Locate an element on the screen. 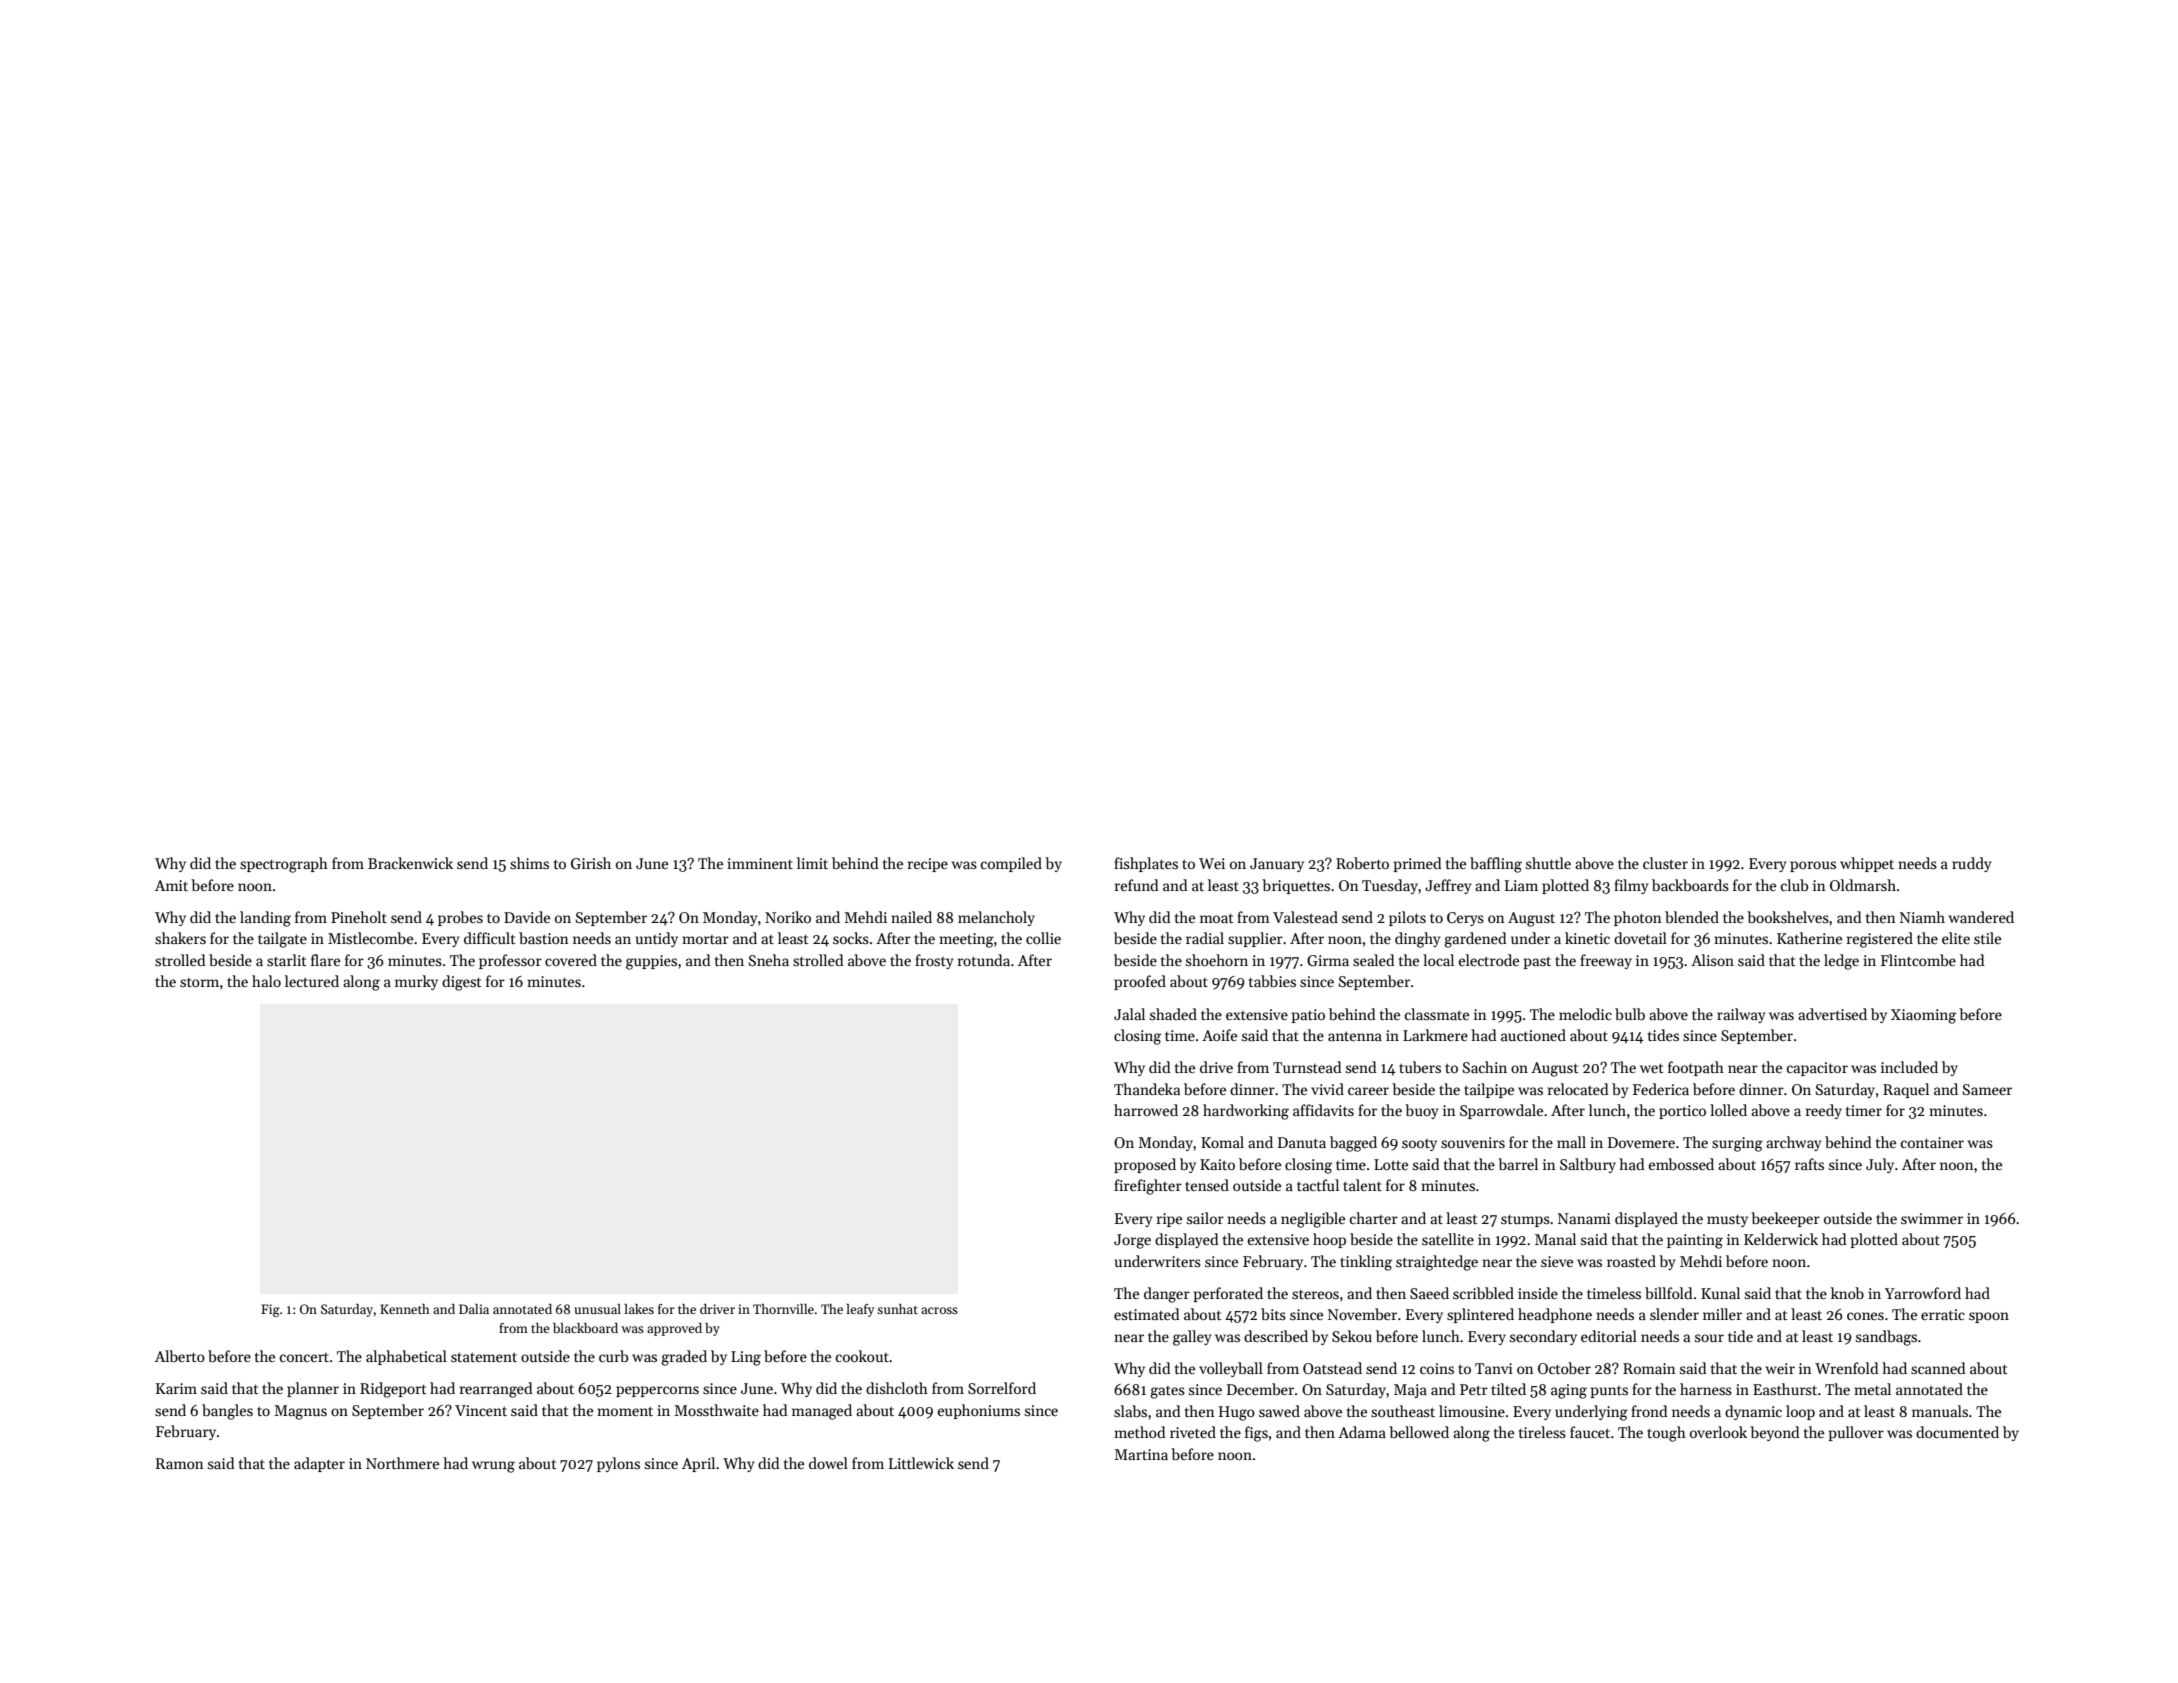 The height and width of the screenshot is (1683, 2178). moment is located at coordinates (625, 1411).
